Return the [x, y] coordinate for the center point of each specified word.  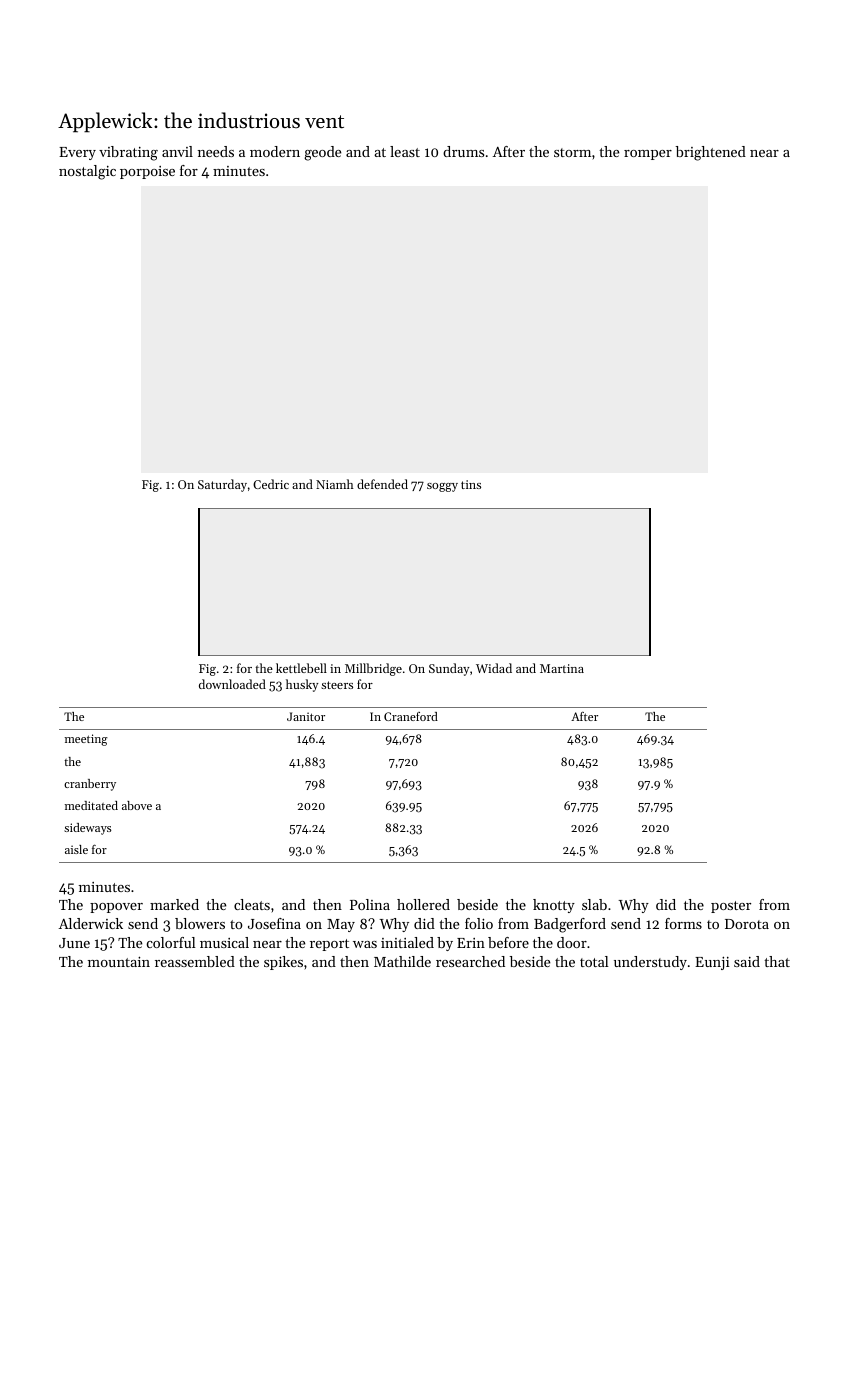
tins [471, 484]
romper [648, 155]
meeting [86, 740]
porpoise [147, 172]
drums [463, 151]
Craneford [411, 716]
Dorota [747, 924]
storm [572, 152]
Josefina [274, 923]
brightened [711, 153]
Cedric [271, 484]
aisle [76, 849]
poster [731, 907]
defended [382, 484]
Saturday [222, 485]
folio [479, 923]
